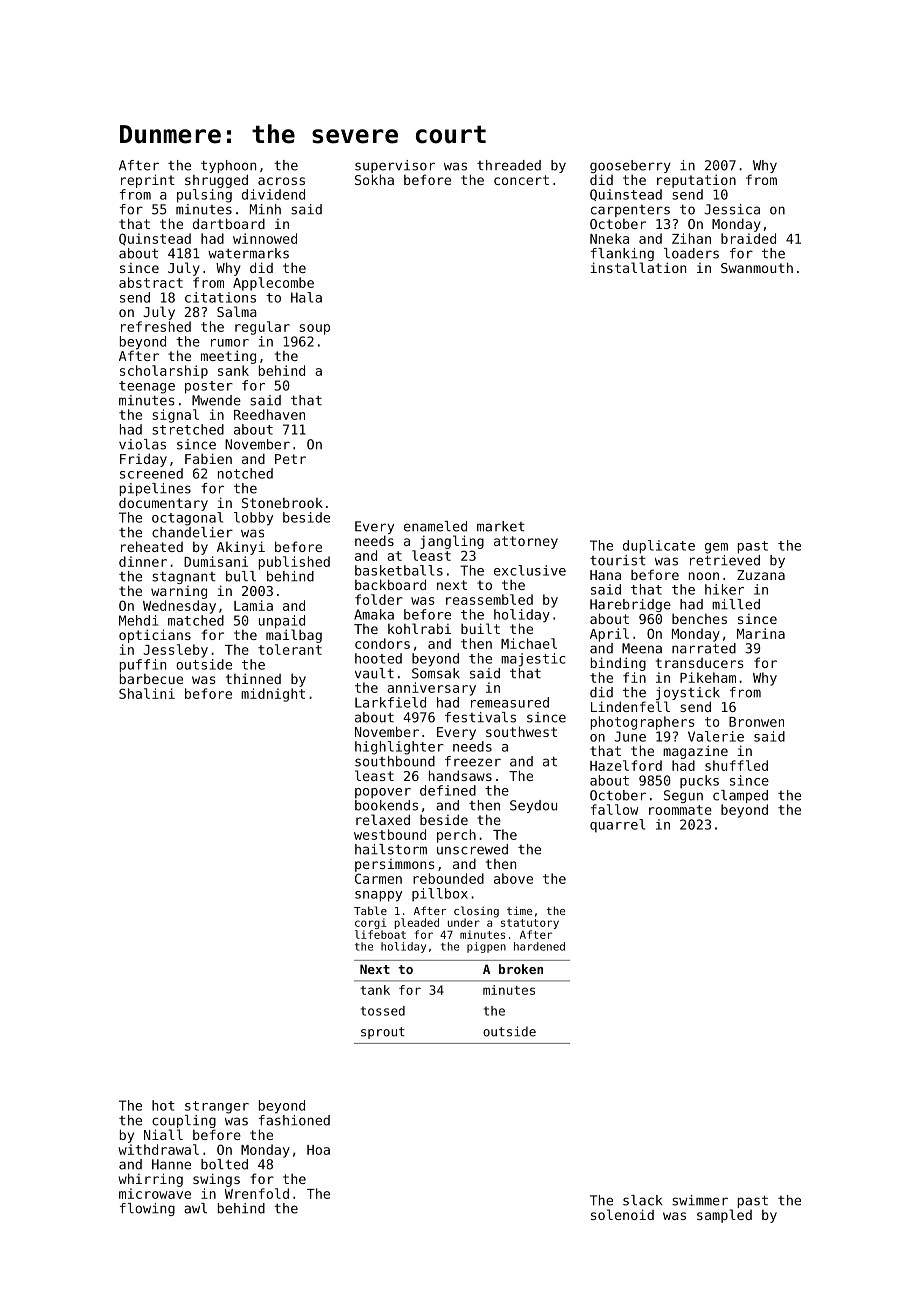 Image resolution: width=924 pixels, height=1308 pixels. I want to click on awl, so click(195, 1208).
